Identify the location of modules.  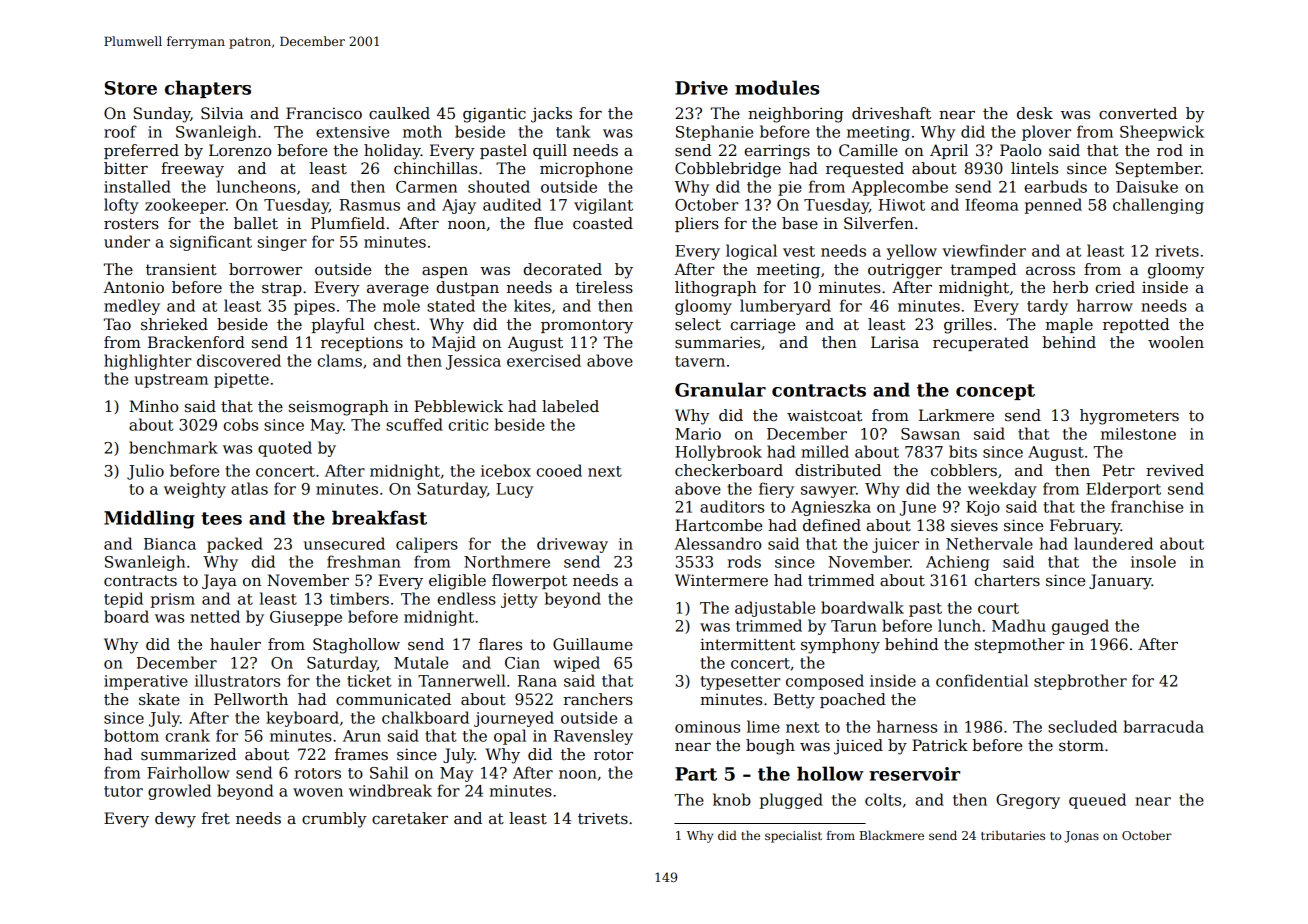
(777, 87).
